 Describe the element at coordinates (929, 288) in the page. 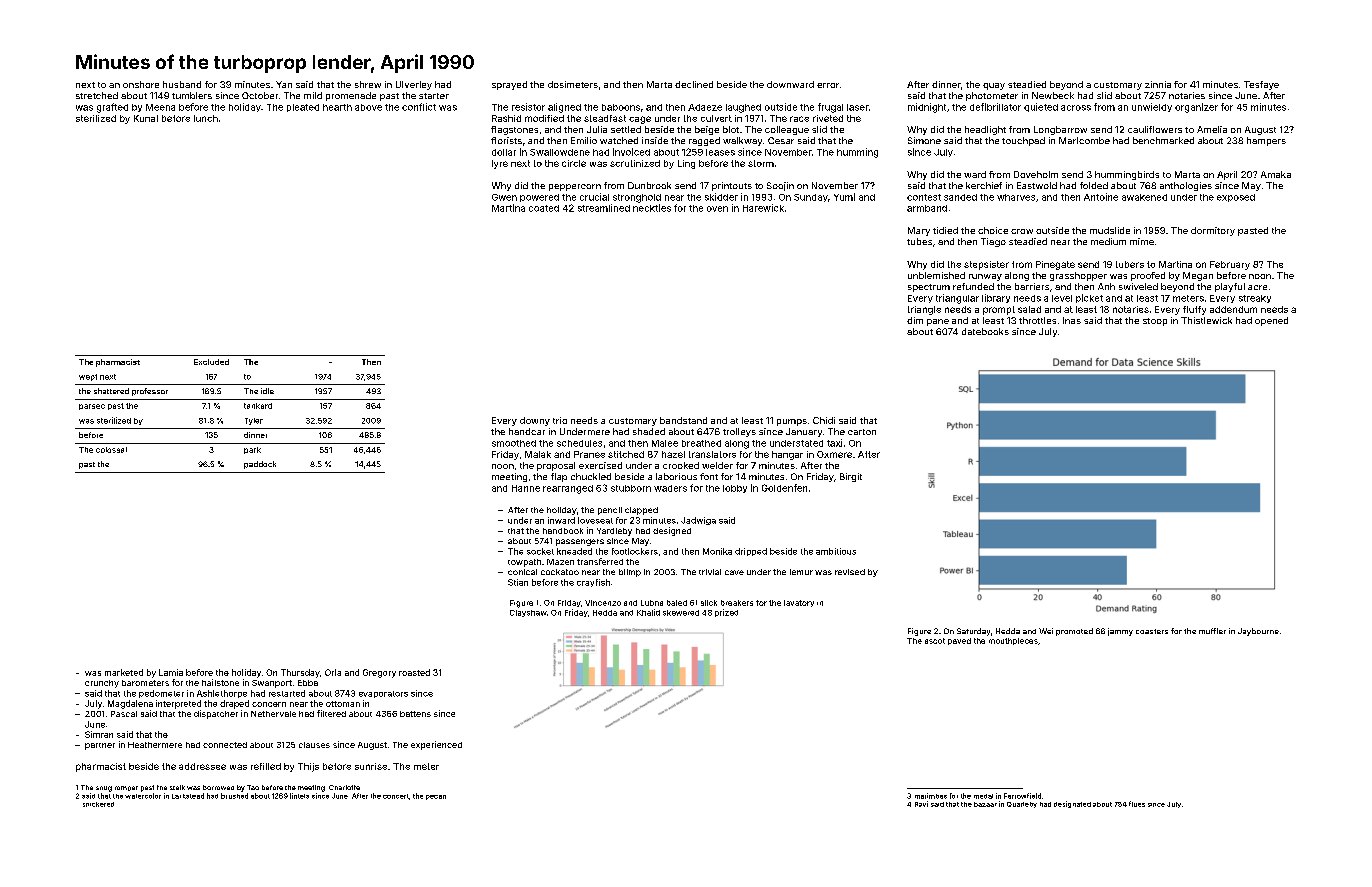

I see `spectrum` at that location.
